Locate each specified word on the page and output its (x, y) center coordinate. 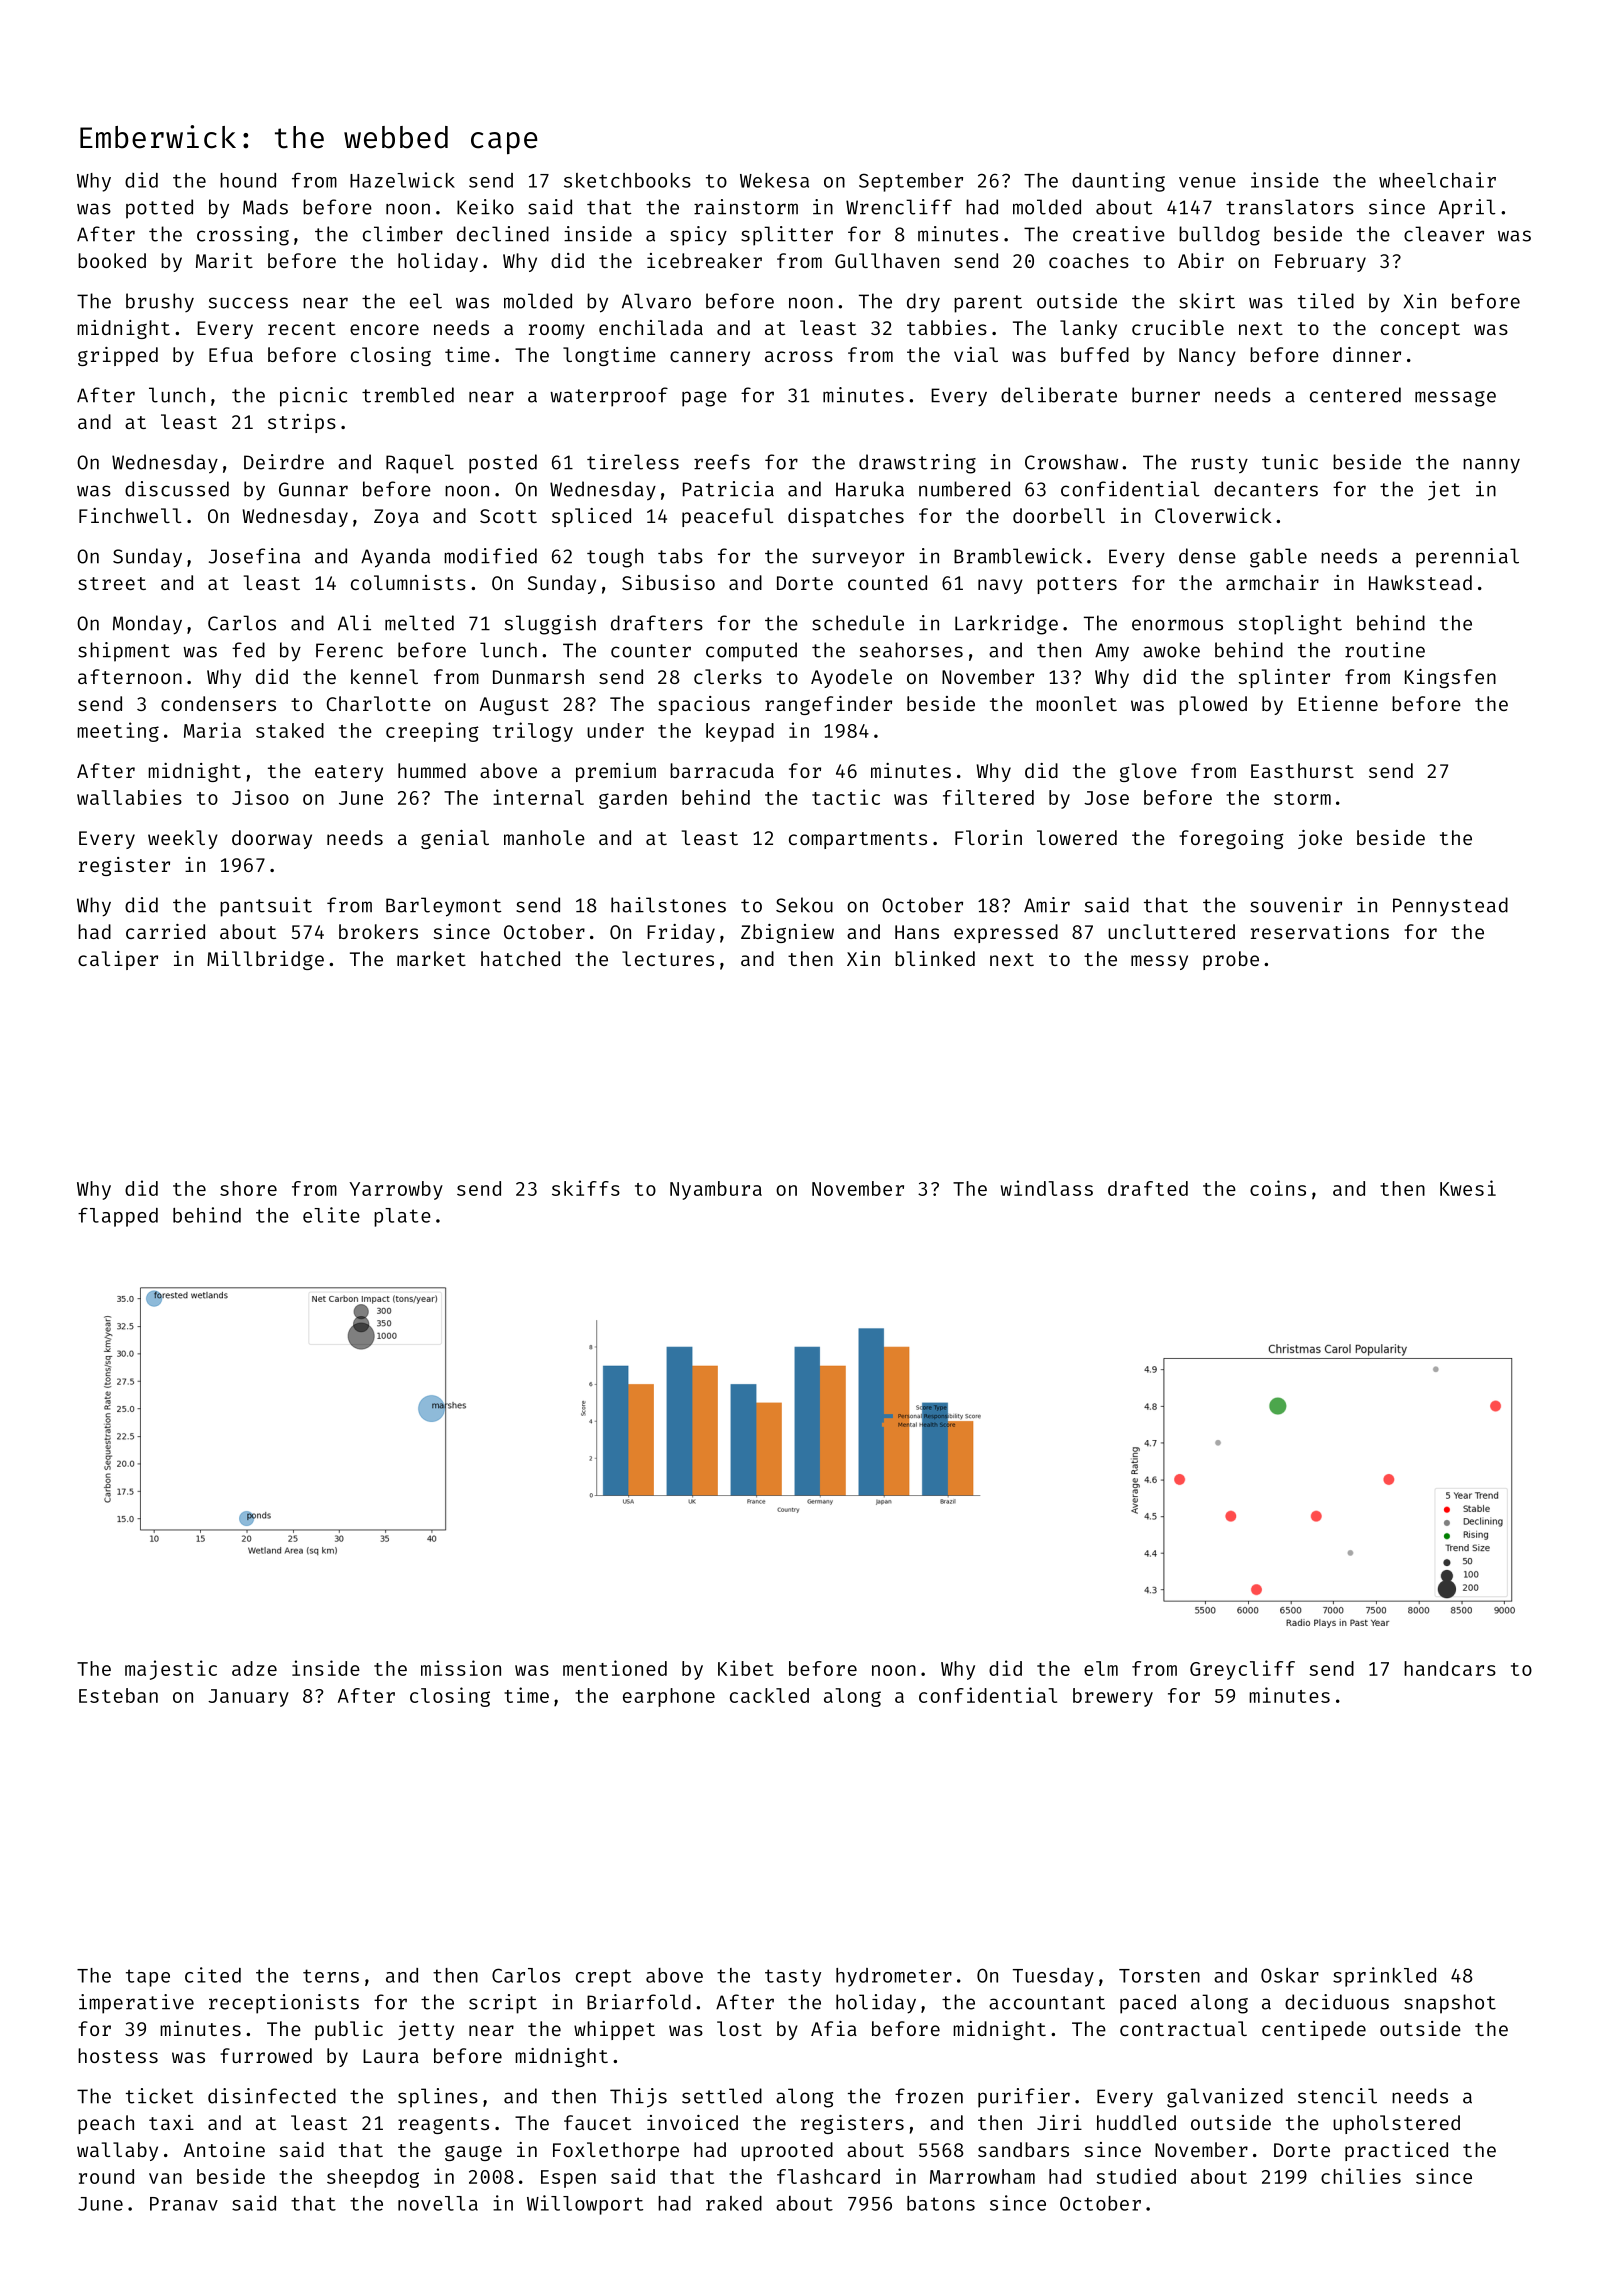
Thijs (638, 2098)
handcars (1450, 1668)
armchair (1272, 582)
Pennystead (1450, 906)
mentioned (615, 1668)
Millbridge (265, 960)
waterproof (609, 397)
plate (402, 1217)
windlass (1047, 1188)
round (106, 2176)
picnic (313, 397)
